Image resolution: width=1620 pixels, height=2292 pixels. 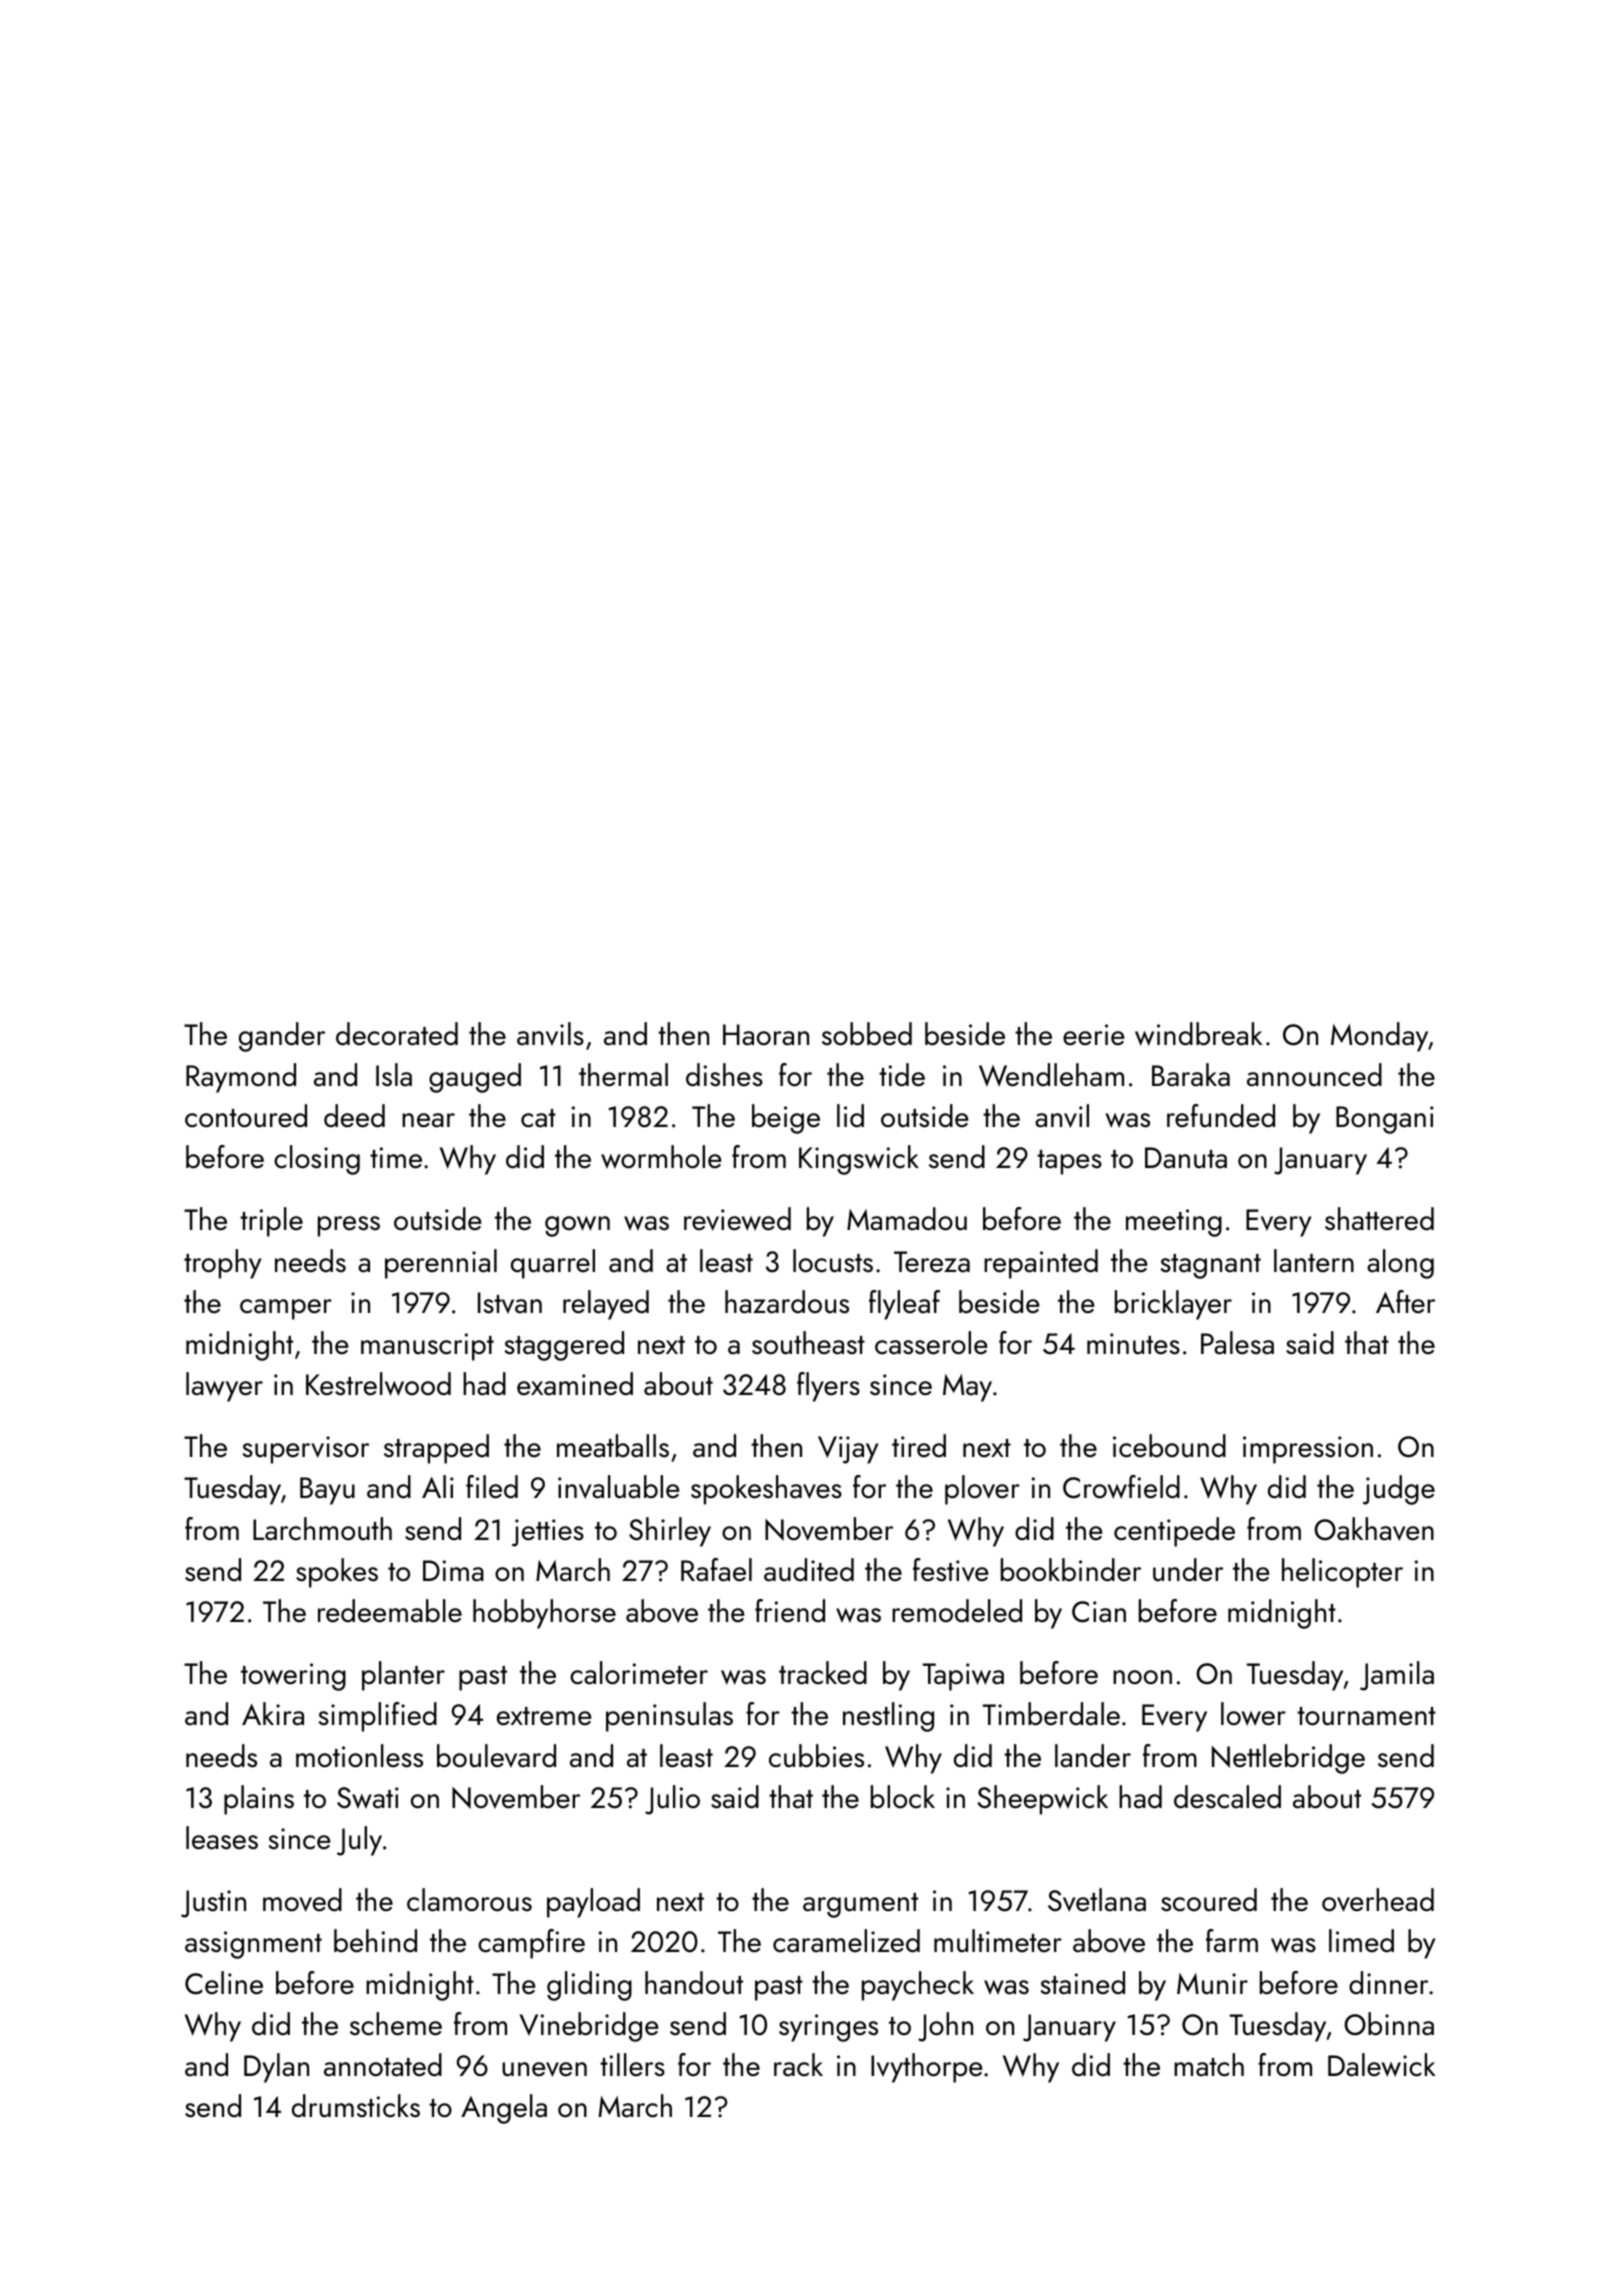 What do you see at coordinates (1142, 1677) in the image?
I see `noon` at bounding box center [1142, 1677].
